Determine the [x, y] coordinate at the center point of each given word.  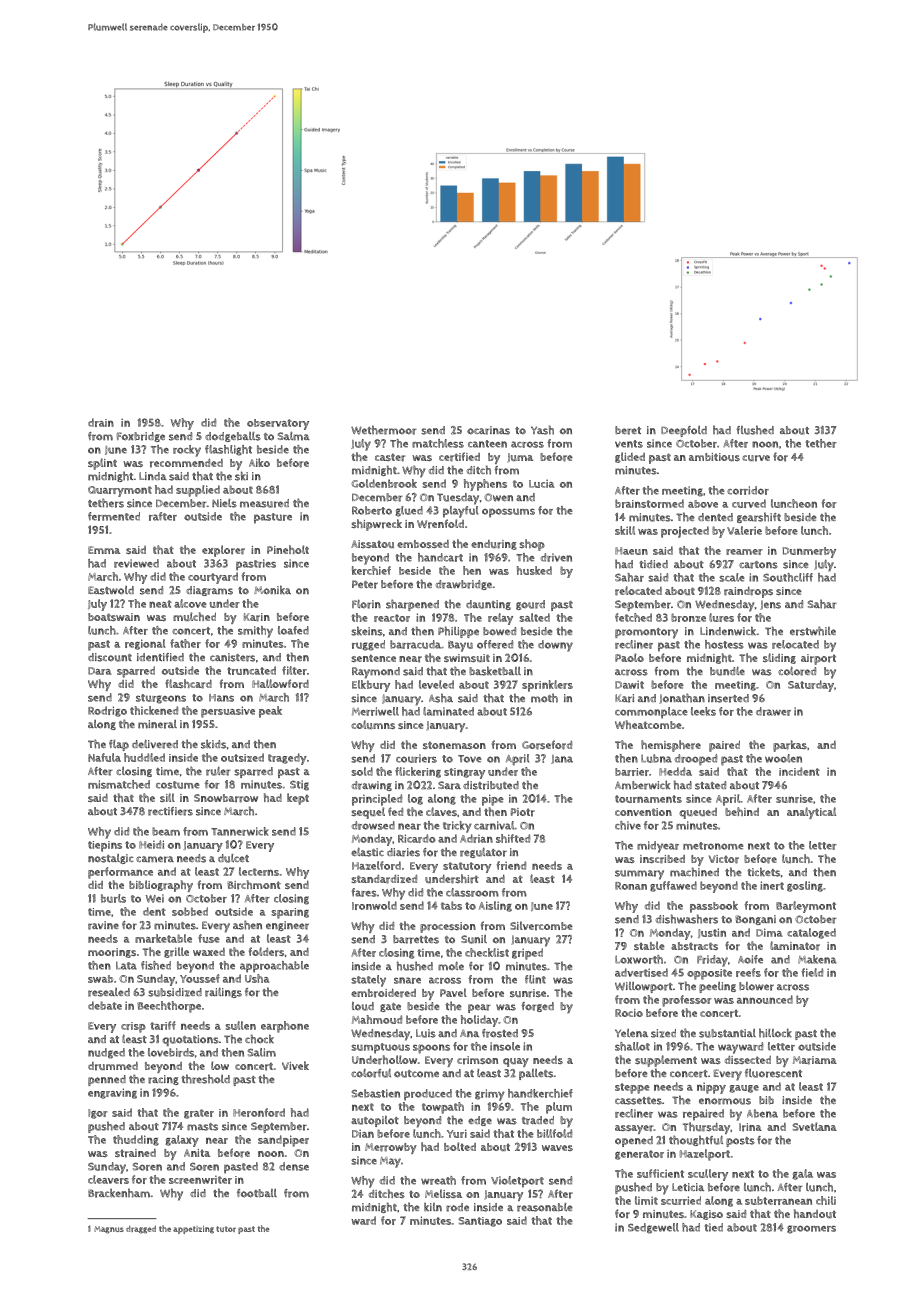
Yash [542, 430]
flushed [755, 430]
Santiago [480, 1222]
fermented [114, 516]
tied [714, 1227]
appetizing [193, 1230]
